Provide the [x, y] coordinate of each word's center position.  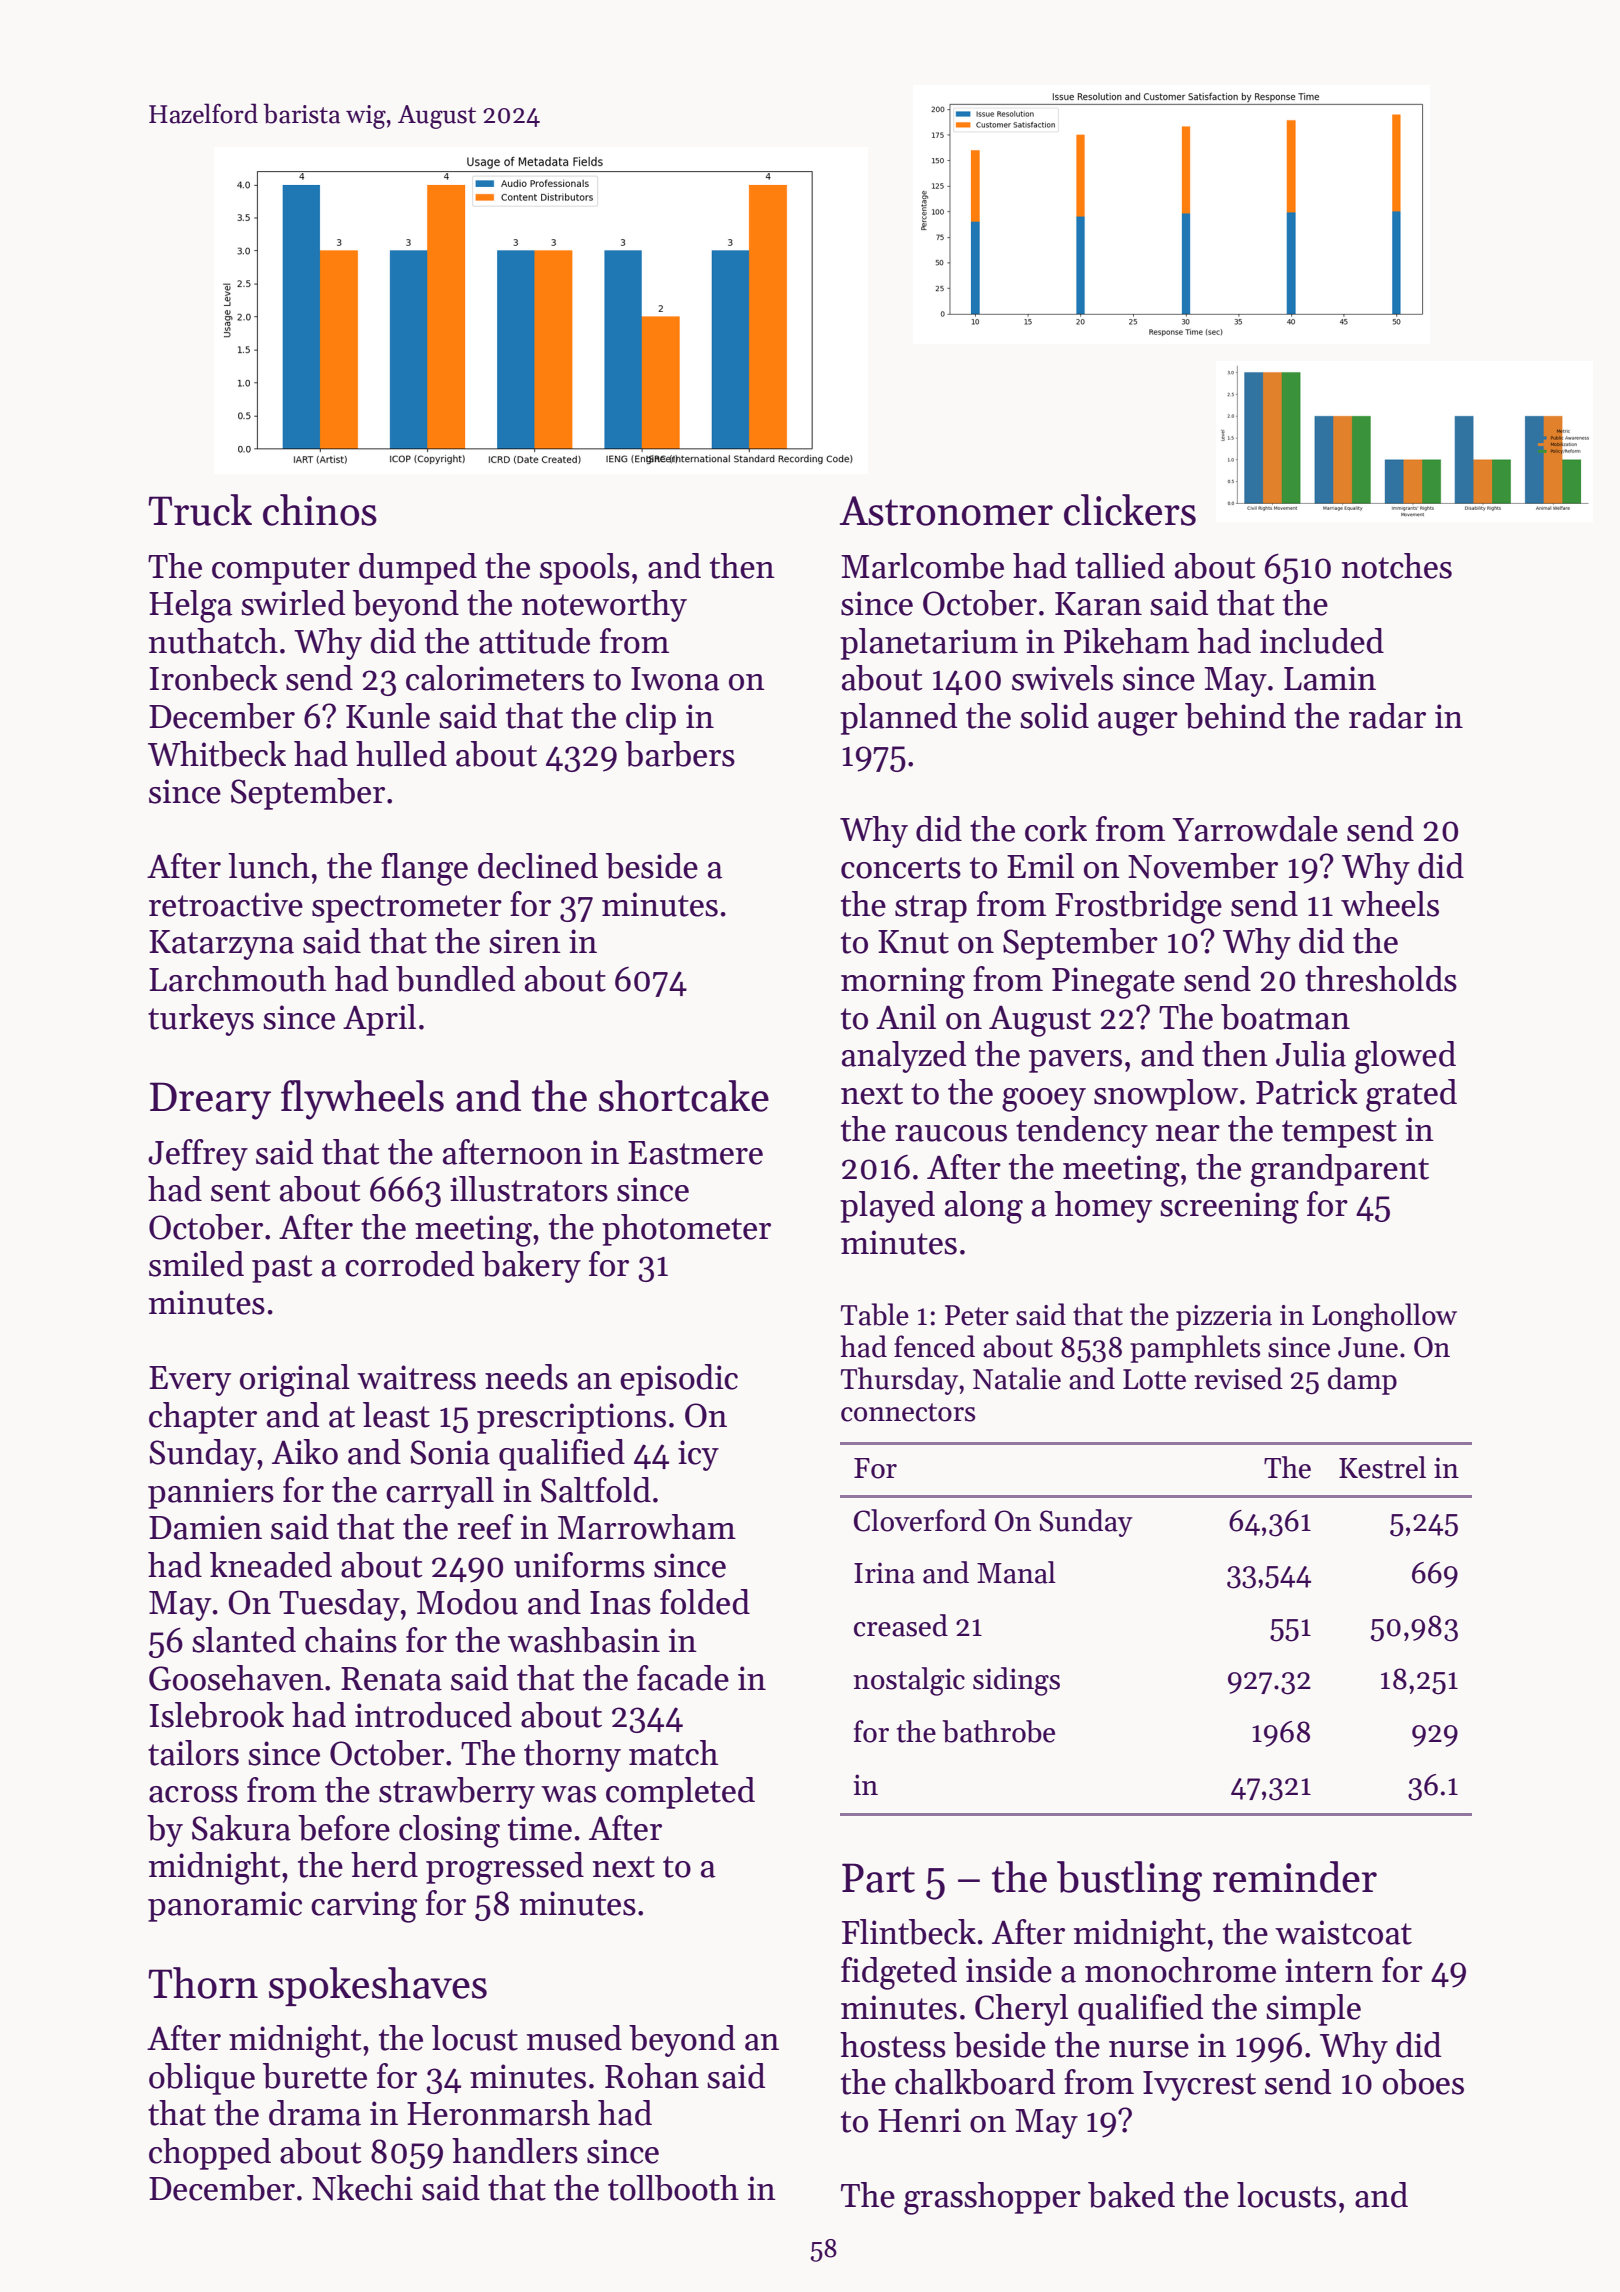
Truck [200, 510]
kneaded [271, 1565]
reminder [1295, 1877]
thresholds [1381, 979]
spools [585, 569]
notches [1397, 566]
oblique [202, 2079]
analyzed [904, 1057]
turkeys [201, 1020]
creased [901, 1625]
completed [680, 1793]
